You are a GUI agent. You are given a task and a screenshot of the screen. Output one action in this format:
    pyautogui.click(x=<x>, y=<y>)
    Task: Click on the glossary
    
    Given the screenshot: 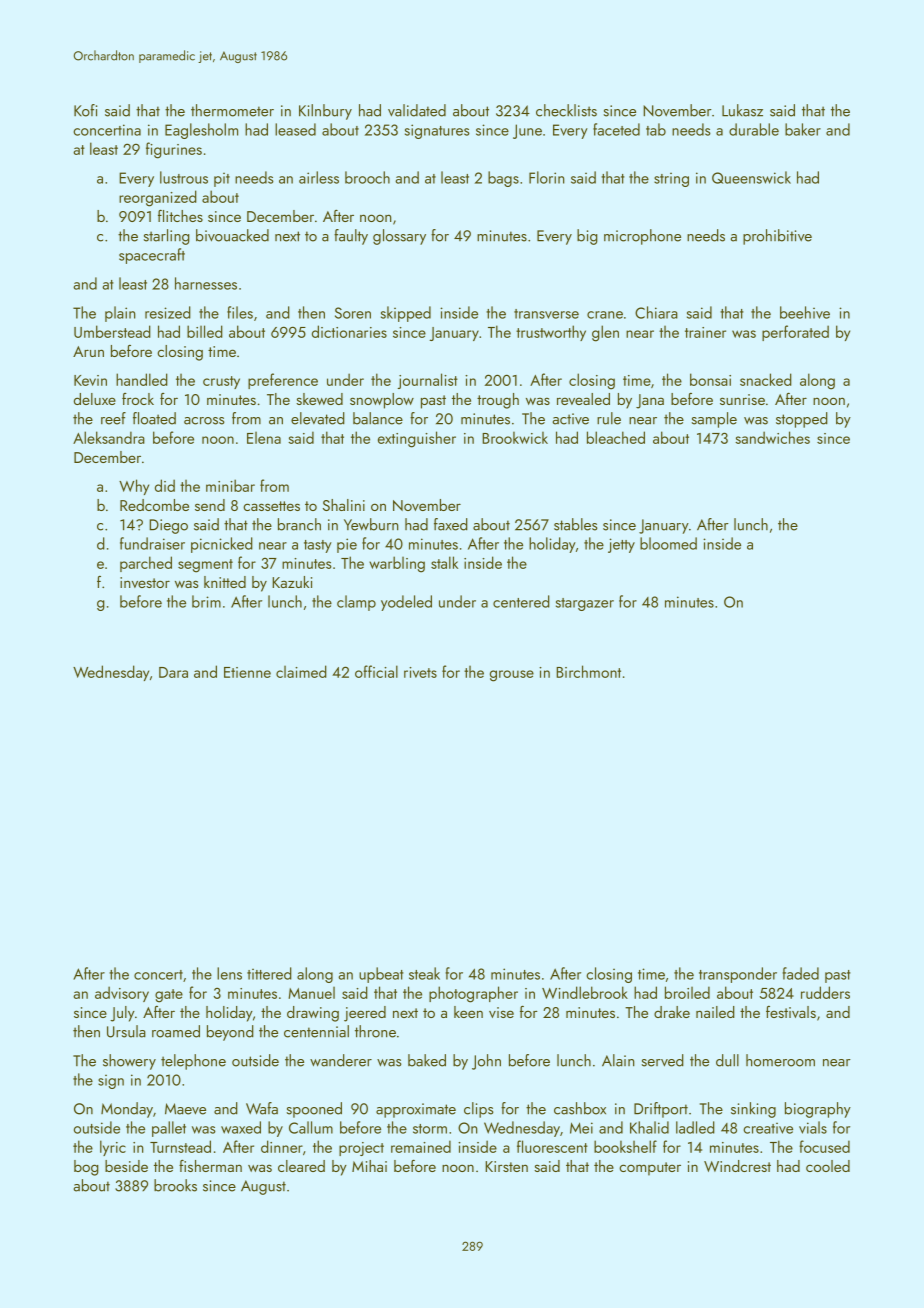 What is the action you would take?
    pyautogui.click(x=399, y=237)
